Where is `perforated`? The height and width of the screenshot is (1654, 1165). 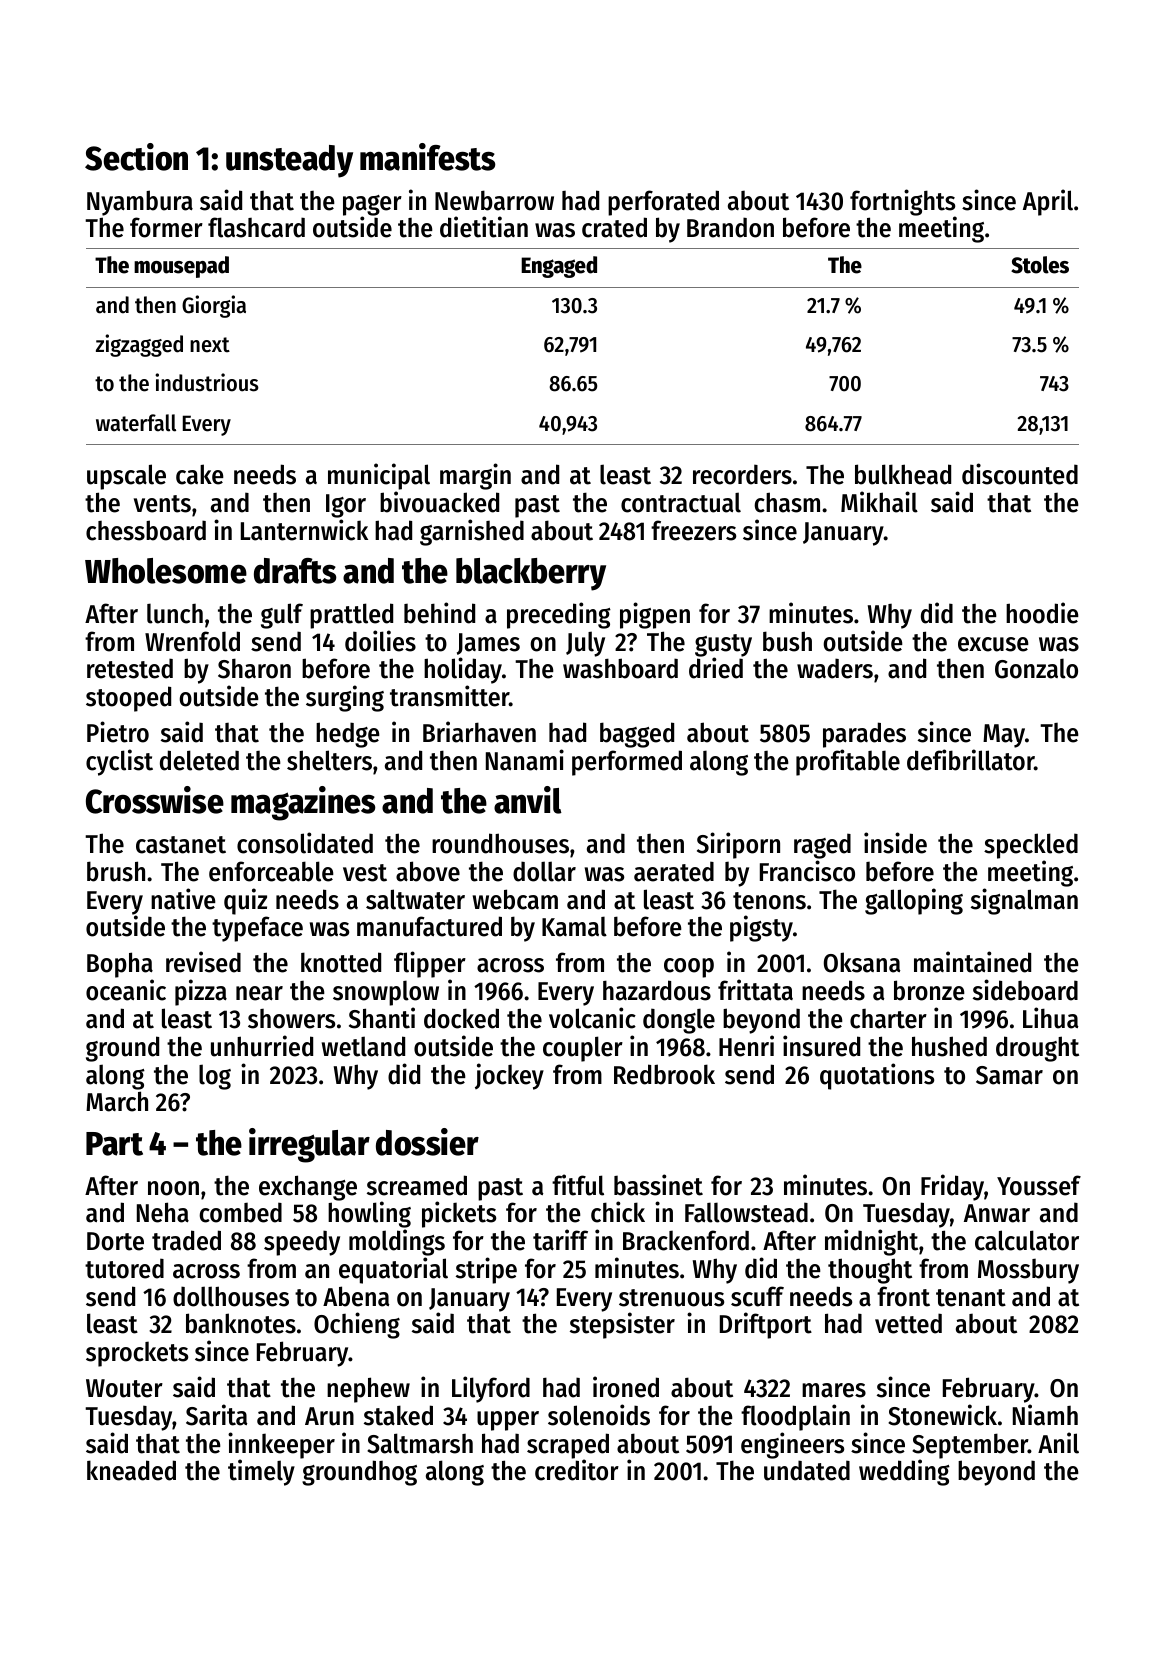 perforated is located at coordinates (663, 203).
